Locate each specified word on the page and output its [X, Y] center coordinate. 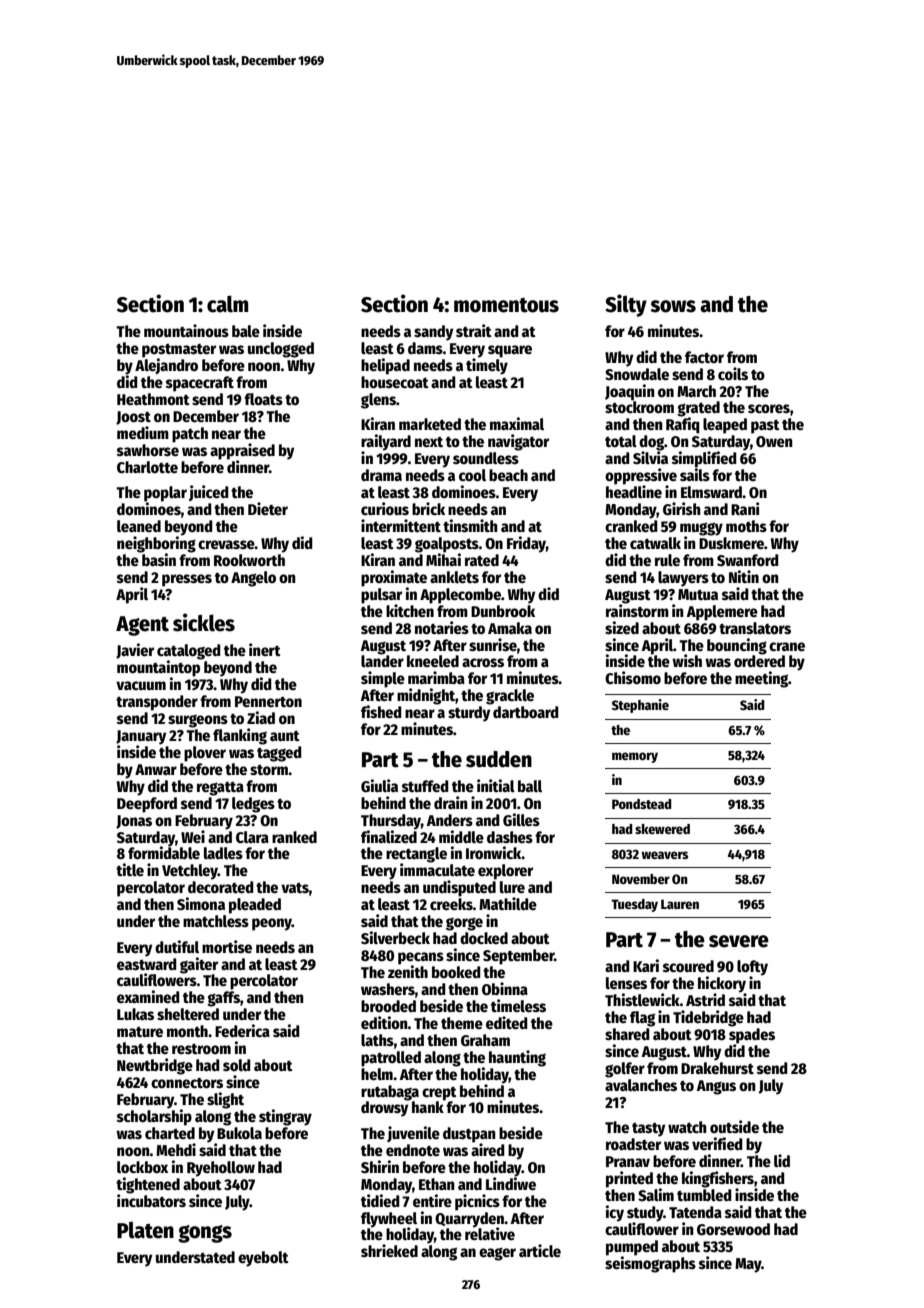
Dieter [268, 508]
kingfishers [718, 1179]
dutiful [177, 946]
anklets [454, 577]
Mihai [443, 559]
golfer [625, 1070]
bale [246, 331]
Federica [242, 1031]
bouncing [737, 646]
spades [752, 1036]
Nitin [744, 576]
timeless [518, 1006]
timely [487, 366]
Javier [135, 651]
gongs [205, 1234]
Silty [626, 305]
